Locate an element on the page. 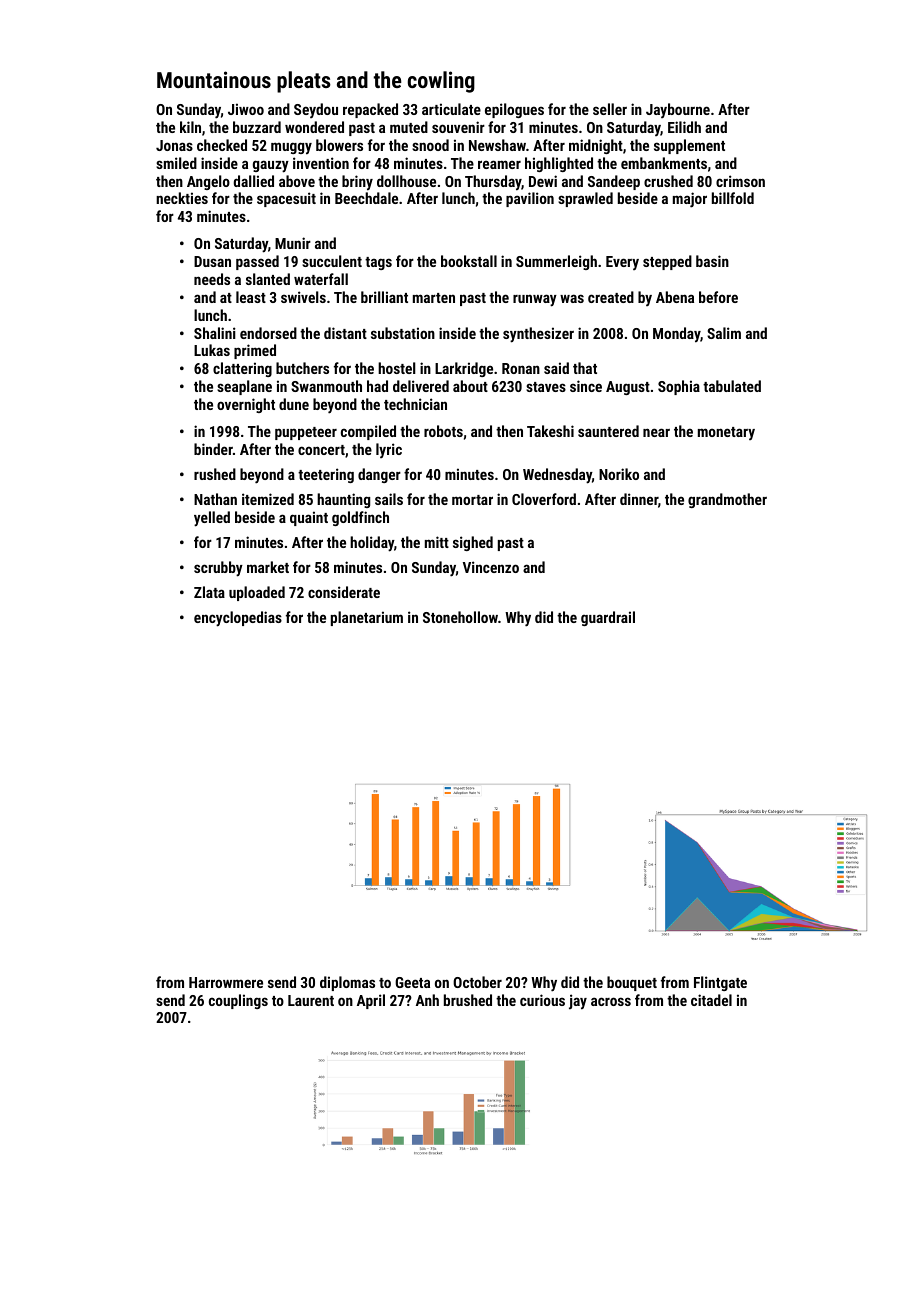 Image resolution: width=924 pixels, height=1311 pixels. Lukas is located at coordinates (212, 350).
